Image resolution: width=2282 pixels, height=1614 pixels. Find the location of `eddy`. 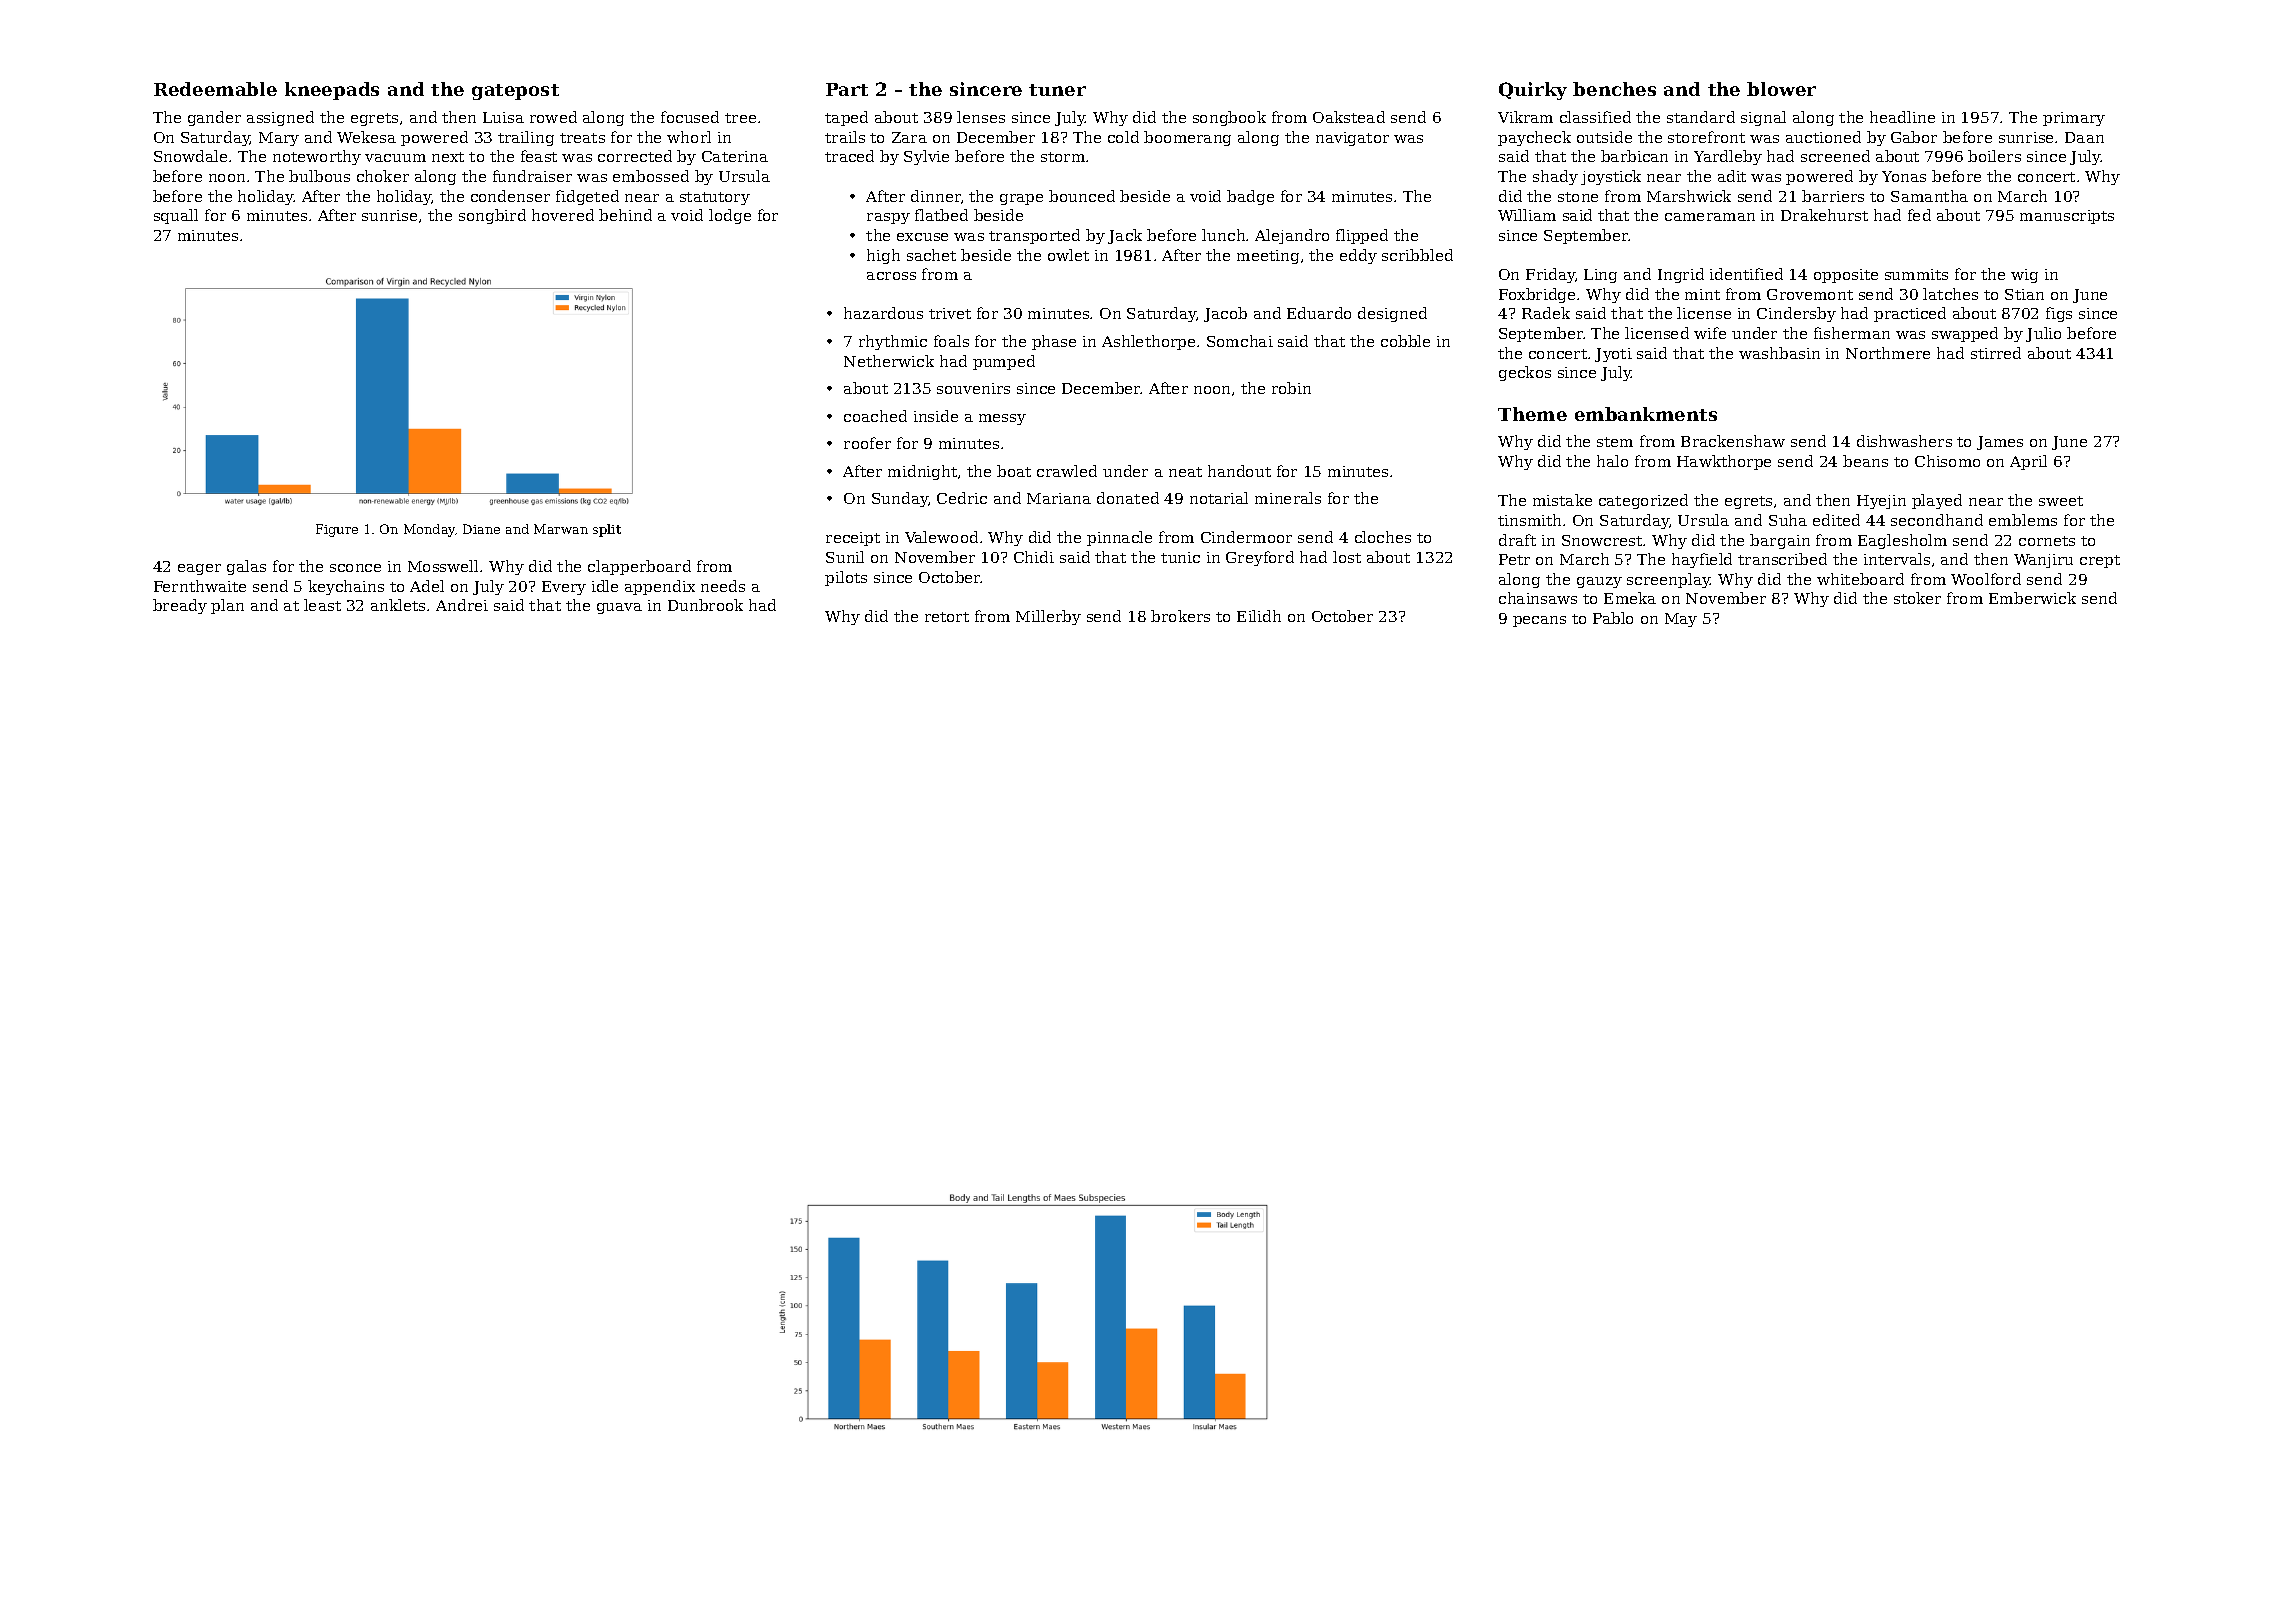

eddy is located at coordinates (1358, 256).
